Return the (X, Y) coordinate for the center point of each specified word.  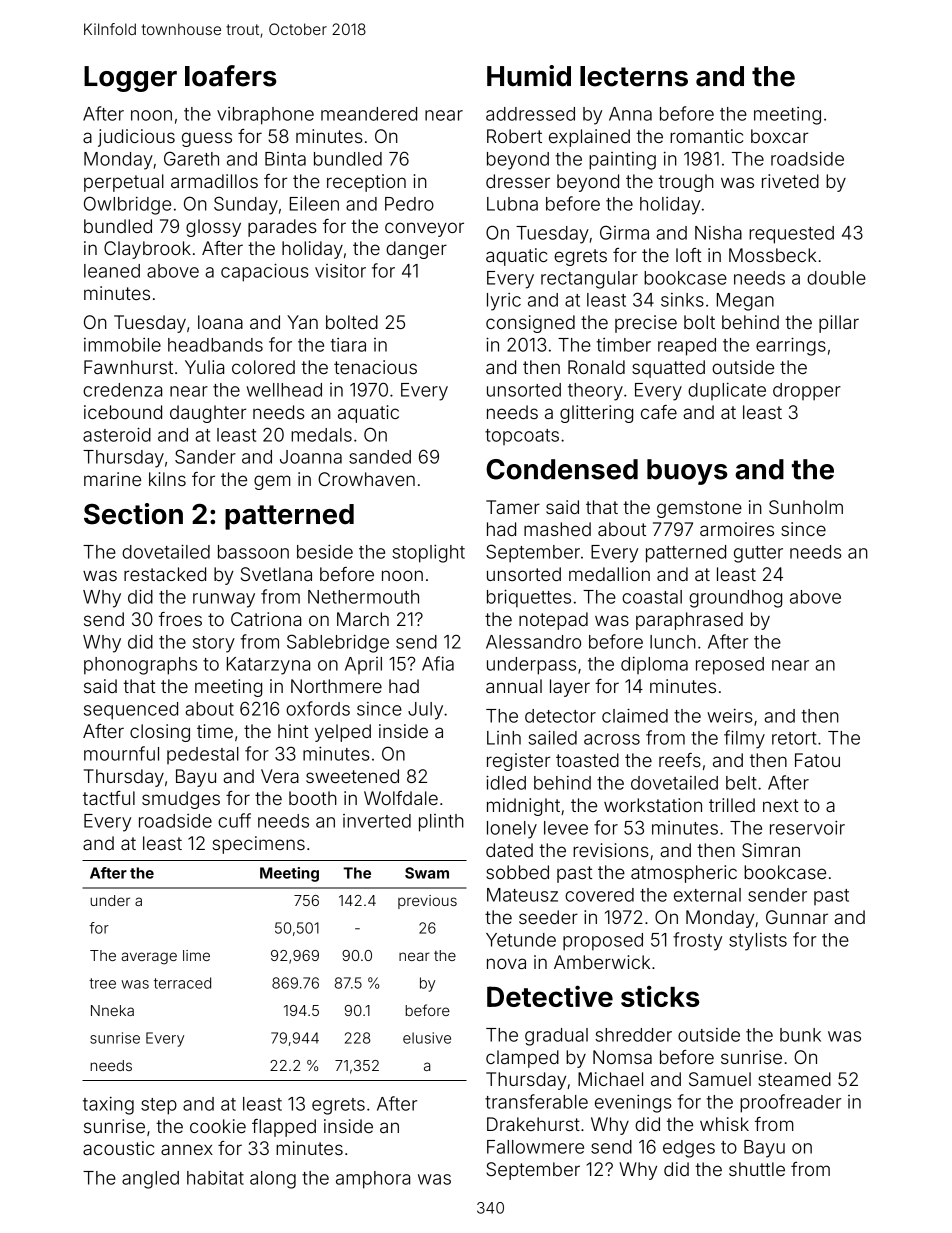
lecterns (634, 76)
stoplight (428, 553)
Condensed (562, 469)
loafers (231, 76)
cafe (659, 412)
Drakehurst (533, 1124)
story (214, 644)
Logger (130, 79)
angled (150, 1180)
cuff (234, 820)
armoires (737, 529)
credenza (122, 390)
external (707, 895)
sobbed (517, 872)
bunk (800, 1035)
